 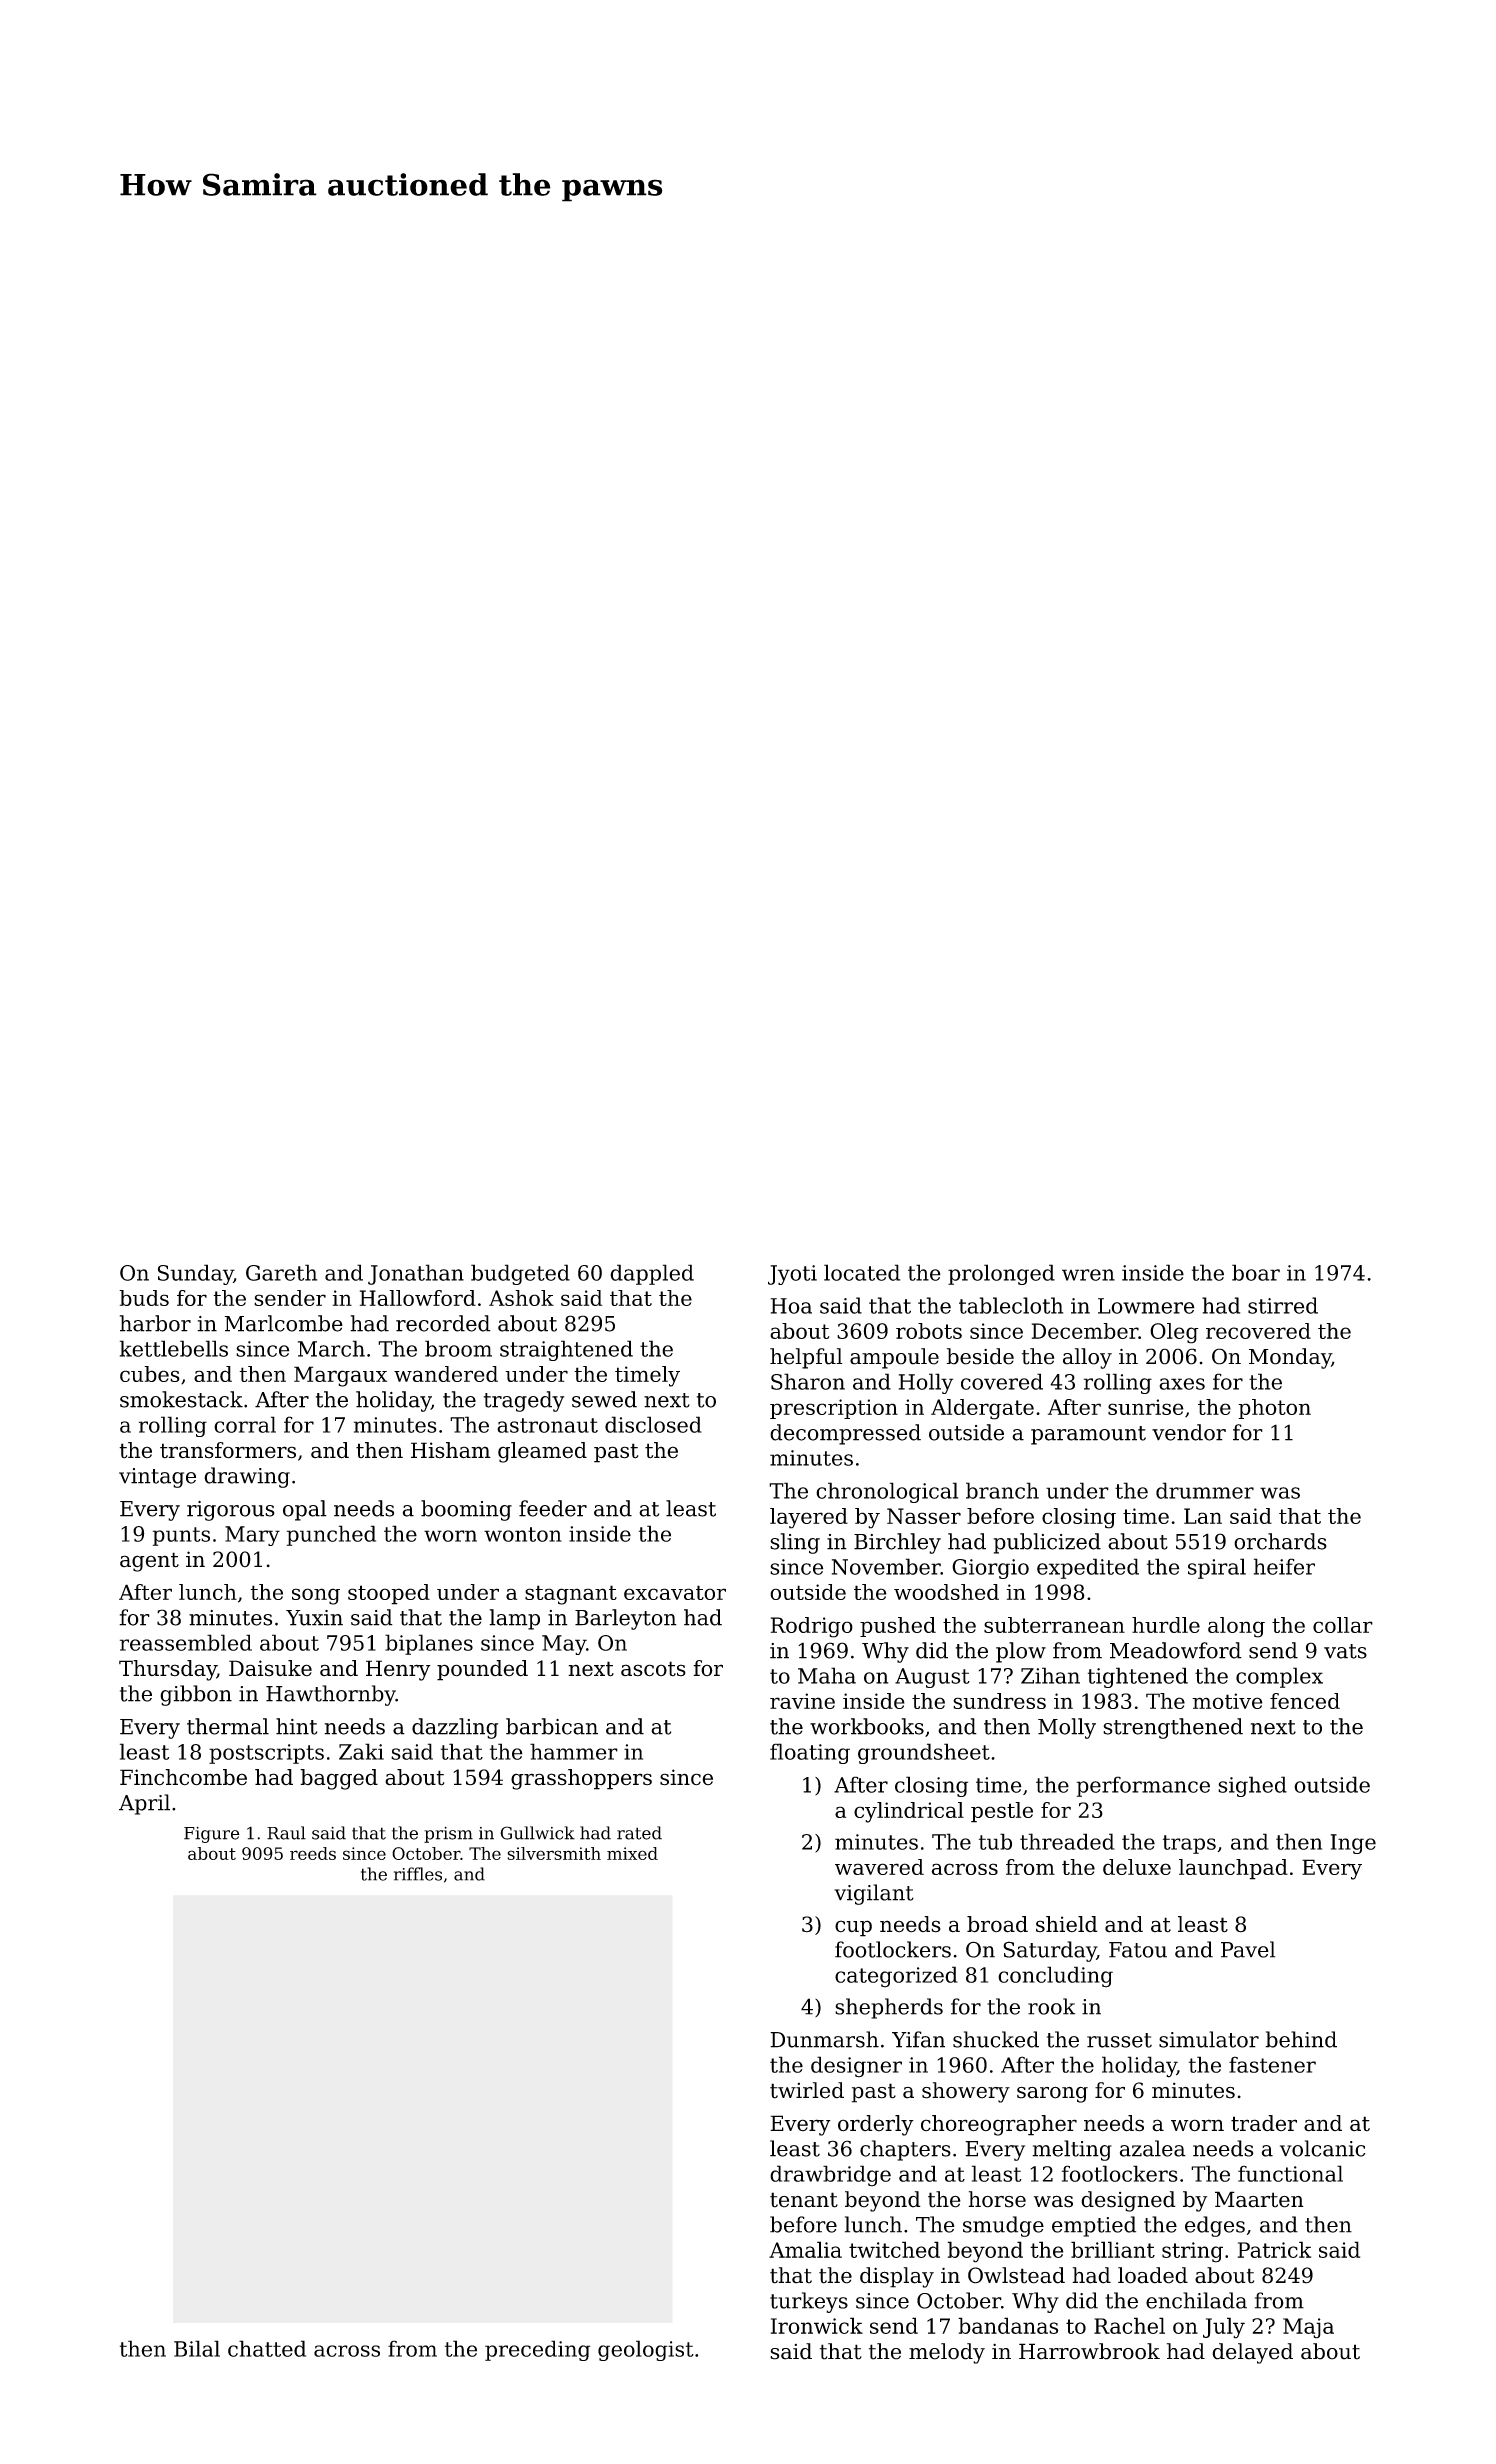 What do you see at coordinates (1189, 1432) in the image?
I see `vendor` at bounding box center [1189, 1432].
